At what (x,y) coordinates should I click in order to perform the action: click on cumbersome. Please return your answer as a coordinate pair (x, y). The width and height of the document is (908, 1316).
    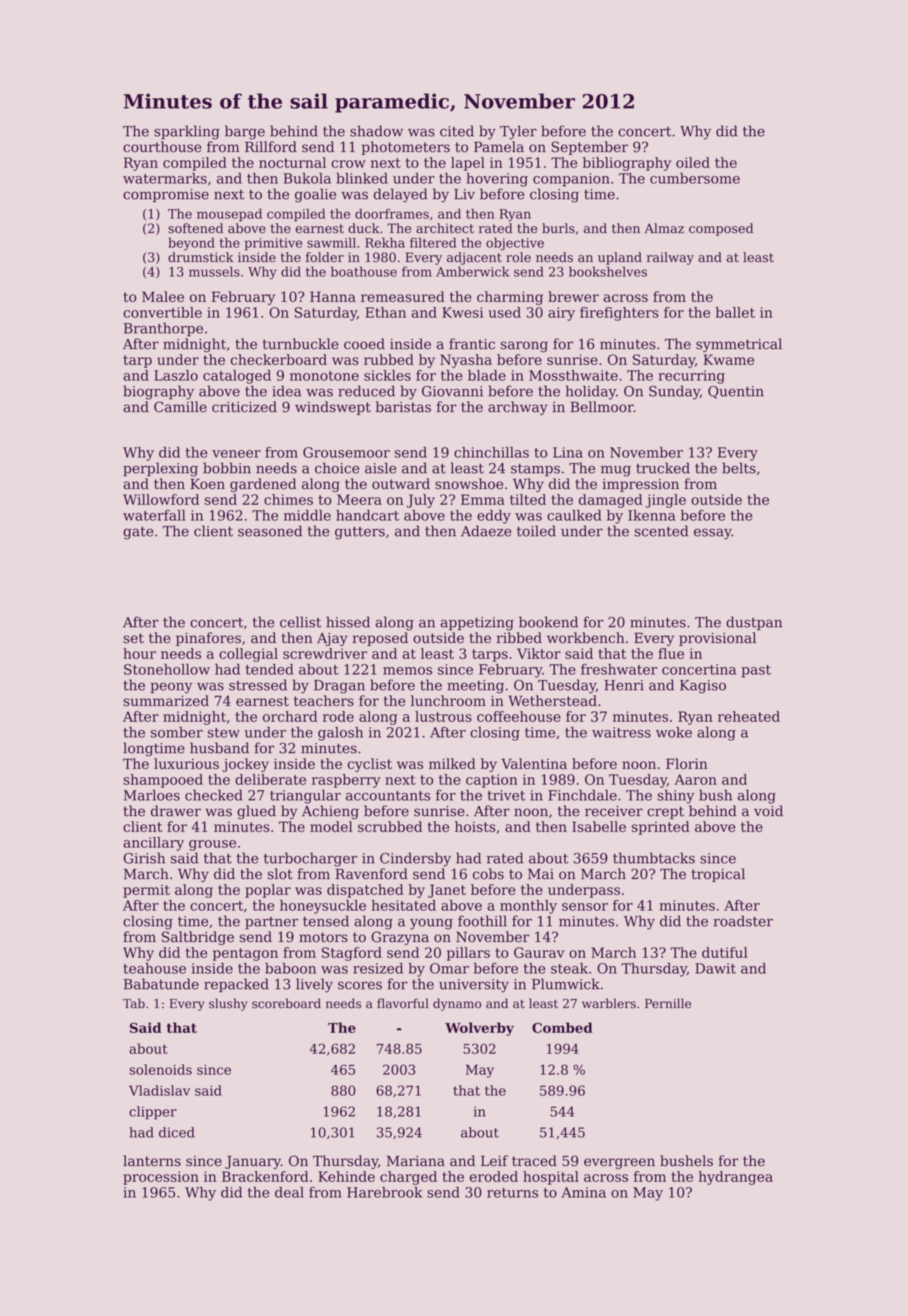
    Looking at the image, I should click on (695, 178).
